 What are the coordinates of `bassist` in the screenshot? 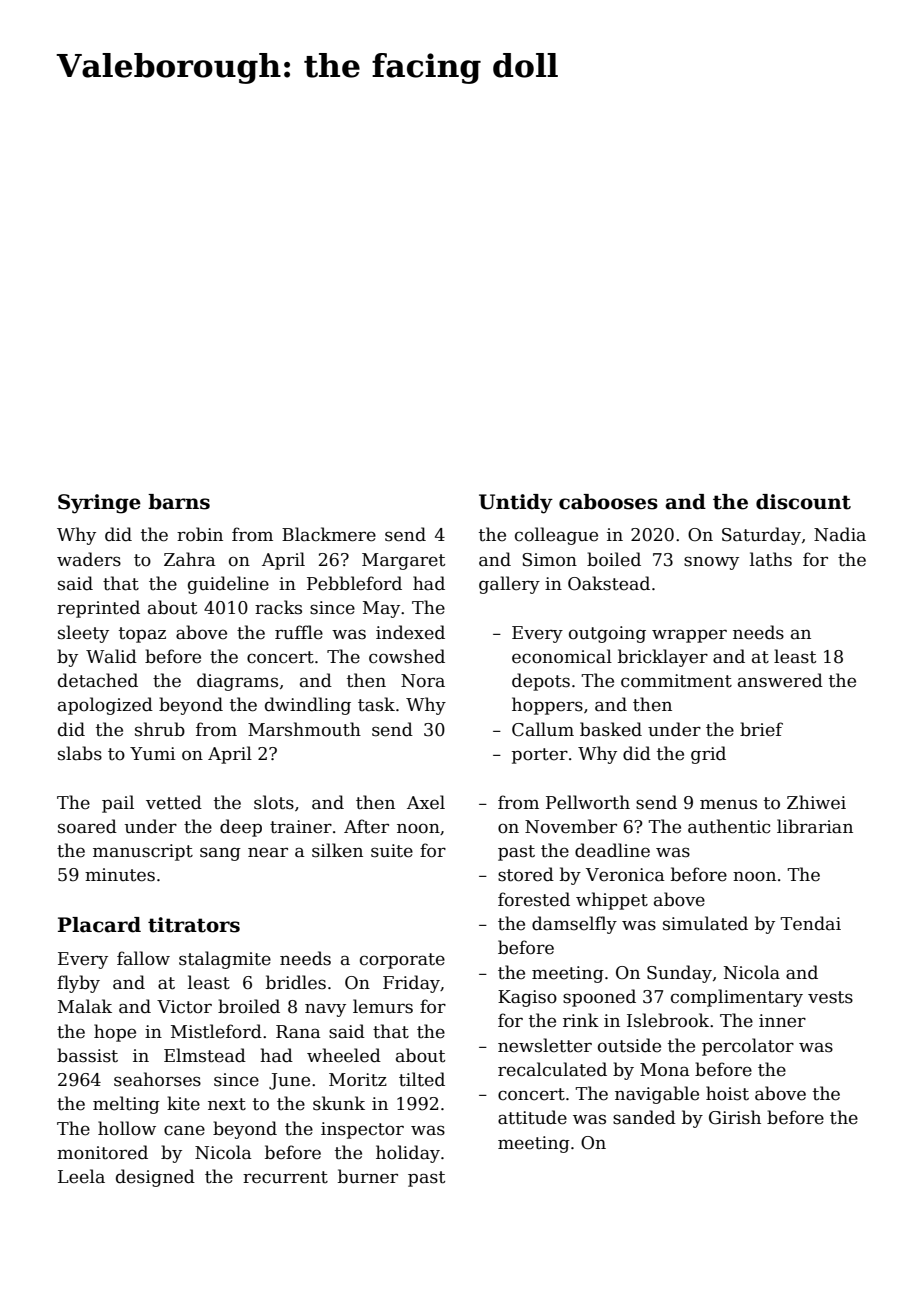 It's located at (87, 1055).
